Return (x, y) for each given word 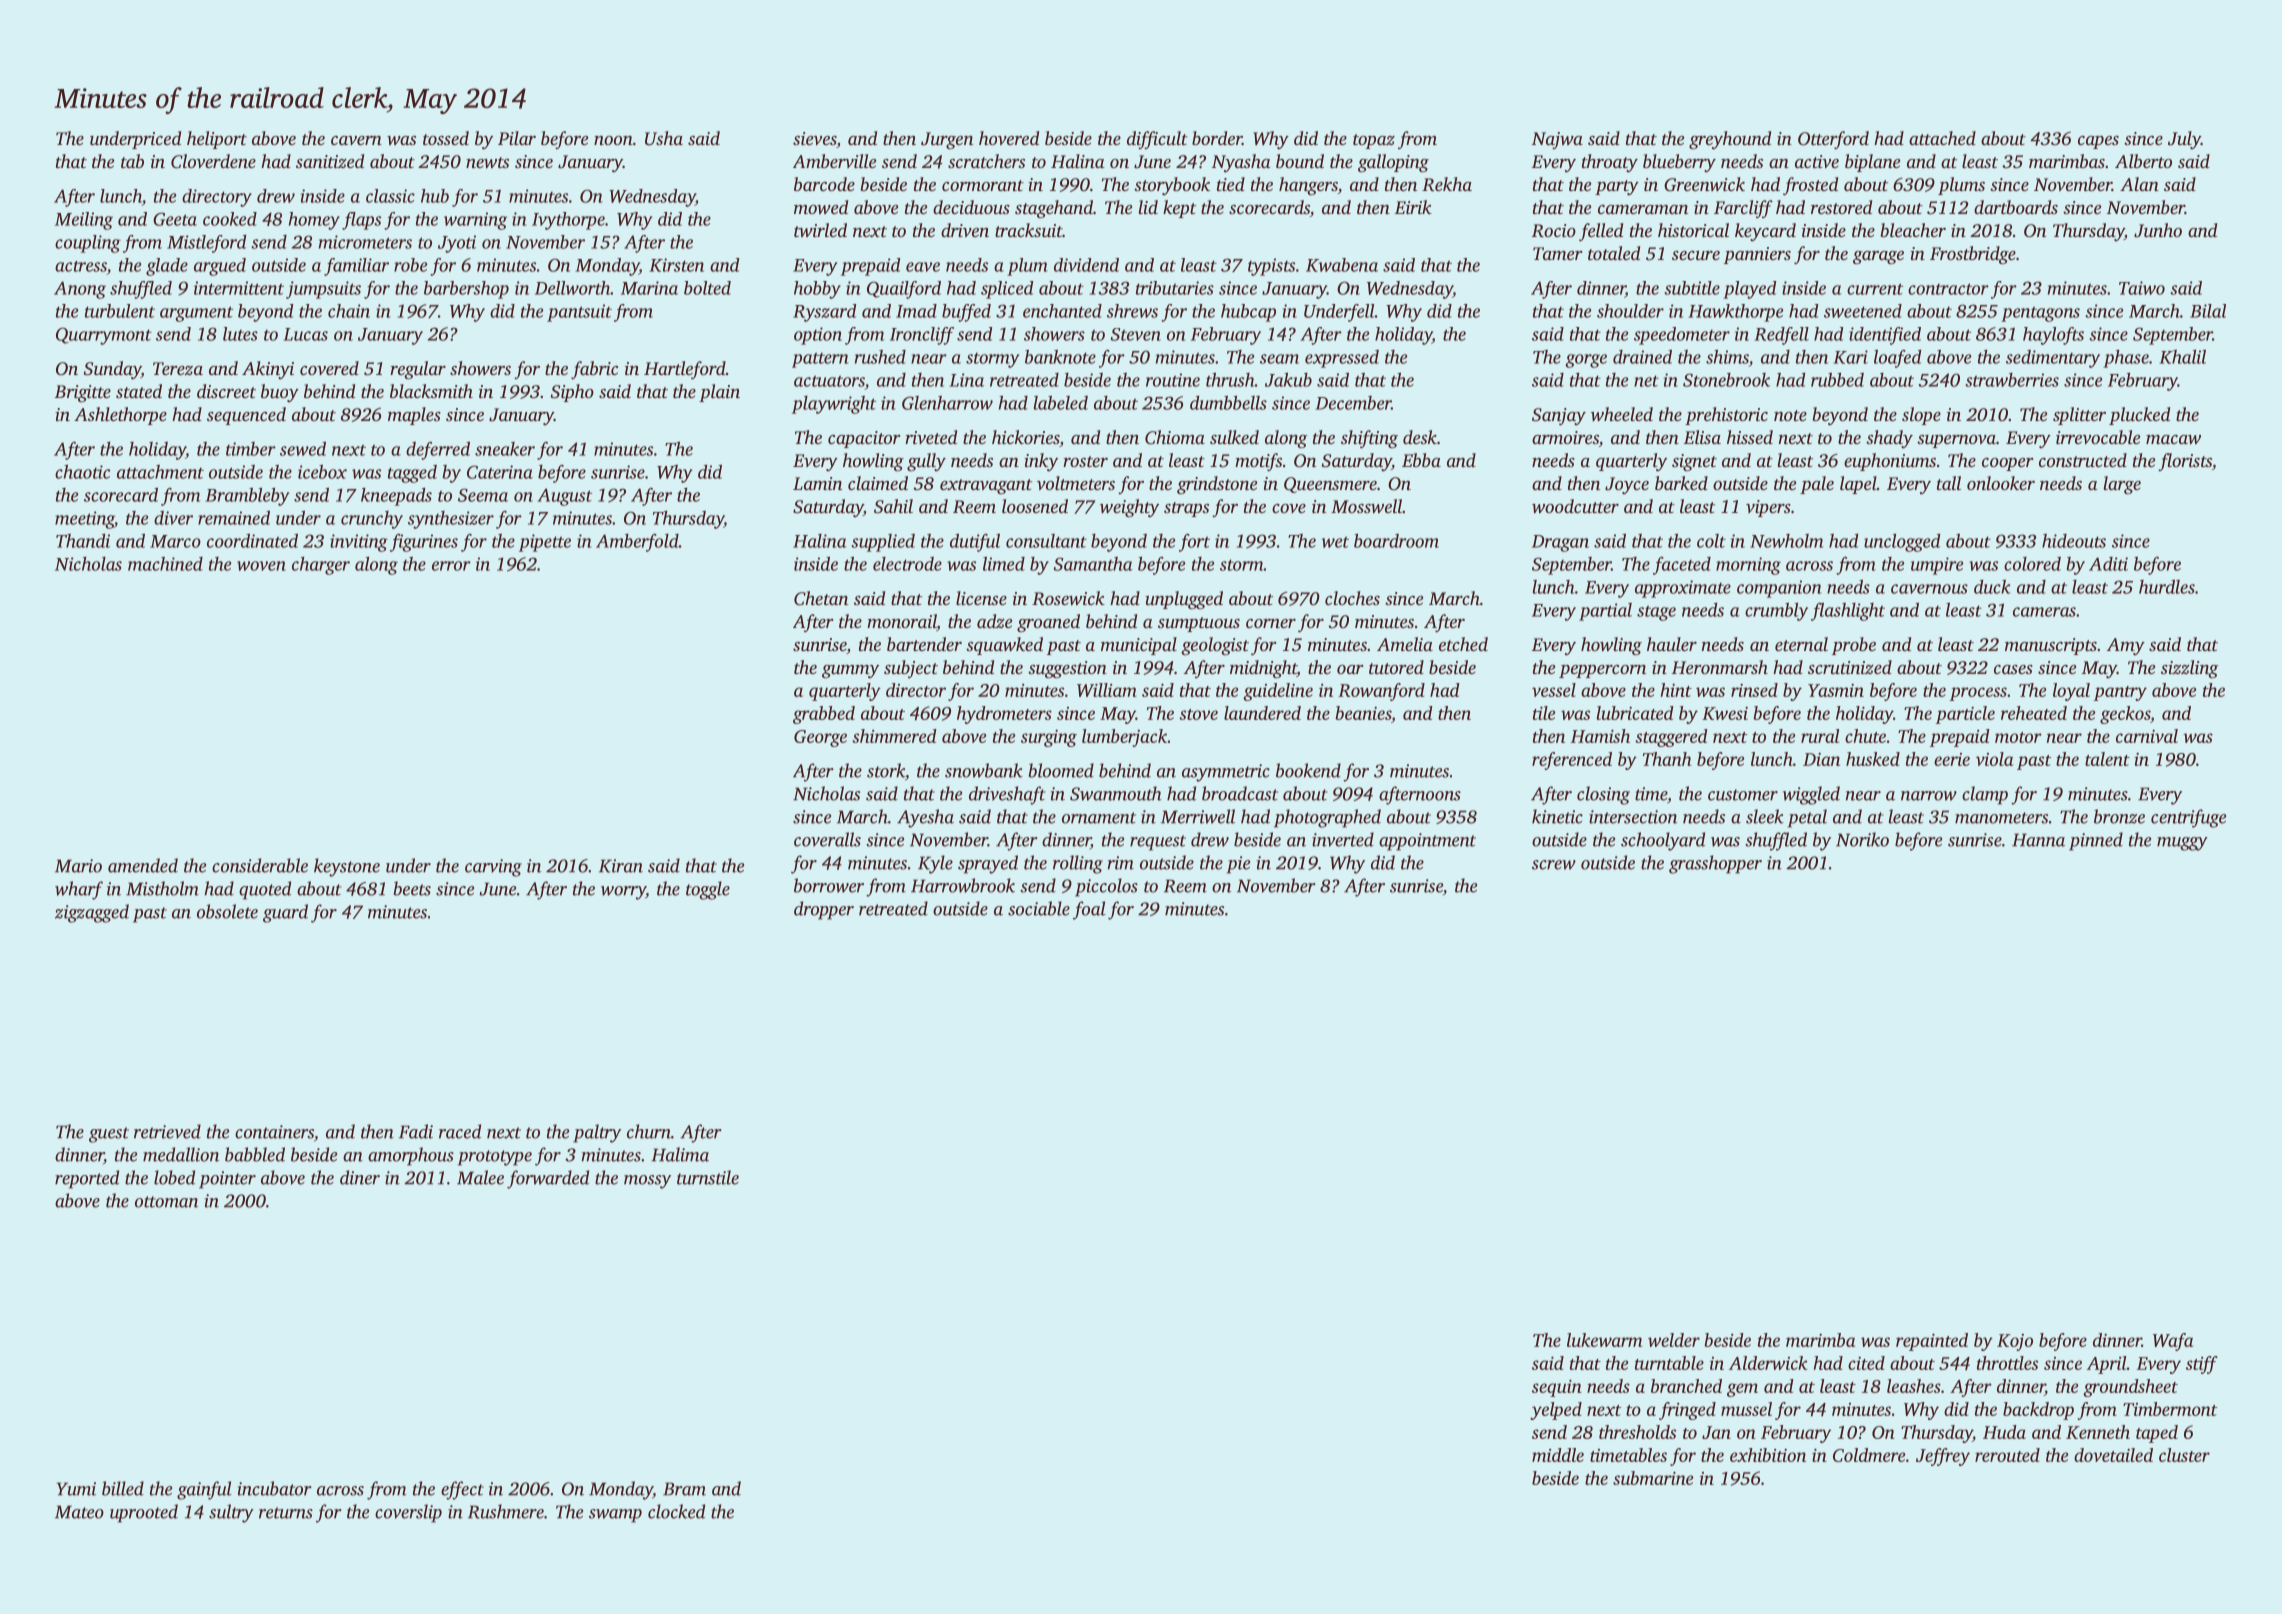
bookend (1308, 770)
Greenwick (1704, 184)
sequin (1557, 1388)
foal (1089, 910)
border (1217, 138)
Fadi (416, 1131)
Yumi (76, 1489)
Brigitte (83, 394)
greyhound (1730, 140)
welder (1674, 1340)
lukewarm (1604, 1340)
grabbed (824, 715)
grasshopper (1715, 864)
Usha (664, 138)
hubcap (1248, 313)
